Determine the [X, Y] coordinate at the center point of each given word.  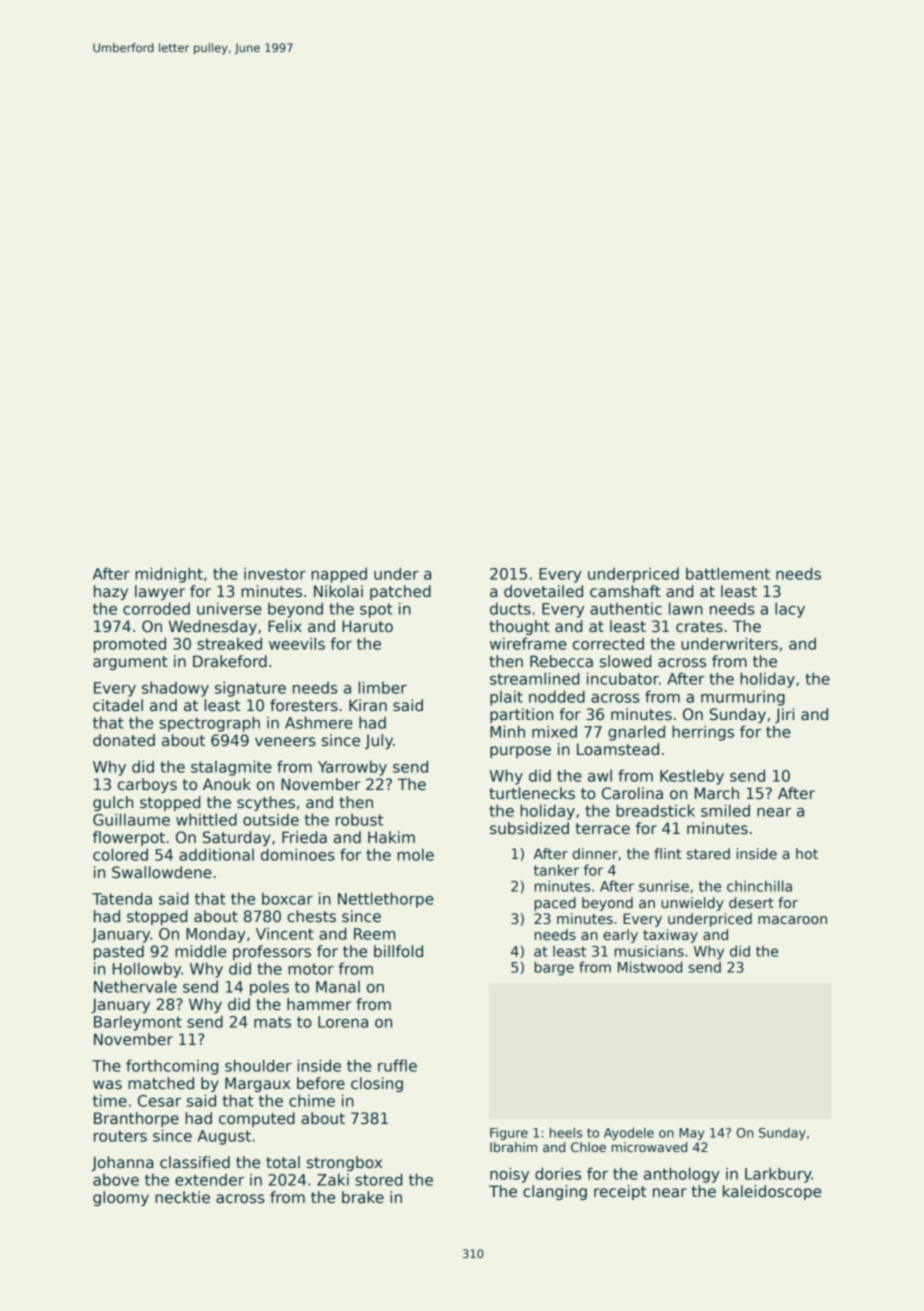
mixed [554, 731]
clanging [555, 1192]
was [107, 1084]
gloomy [121, 1198]
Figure [509, 1133]
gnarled [636, 733]
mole [415, 854]
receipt [620, 1192]
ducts [510, 608]
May [691, 1134]
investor [275, 573]
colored [120, 854]
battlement [728, 573]
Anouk [227, 784]
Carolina [632, 793]
